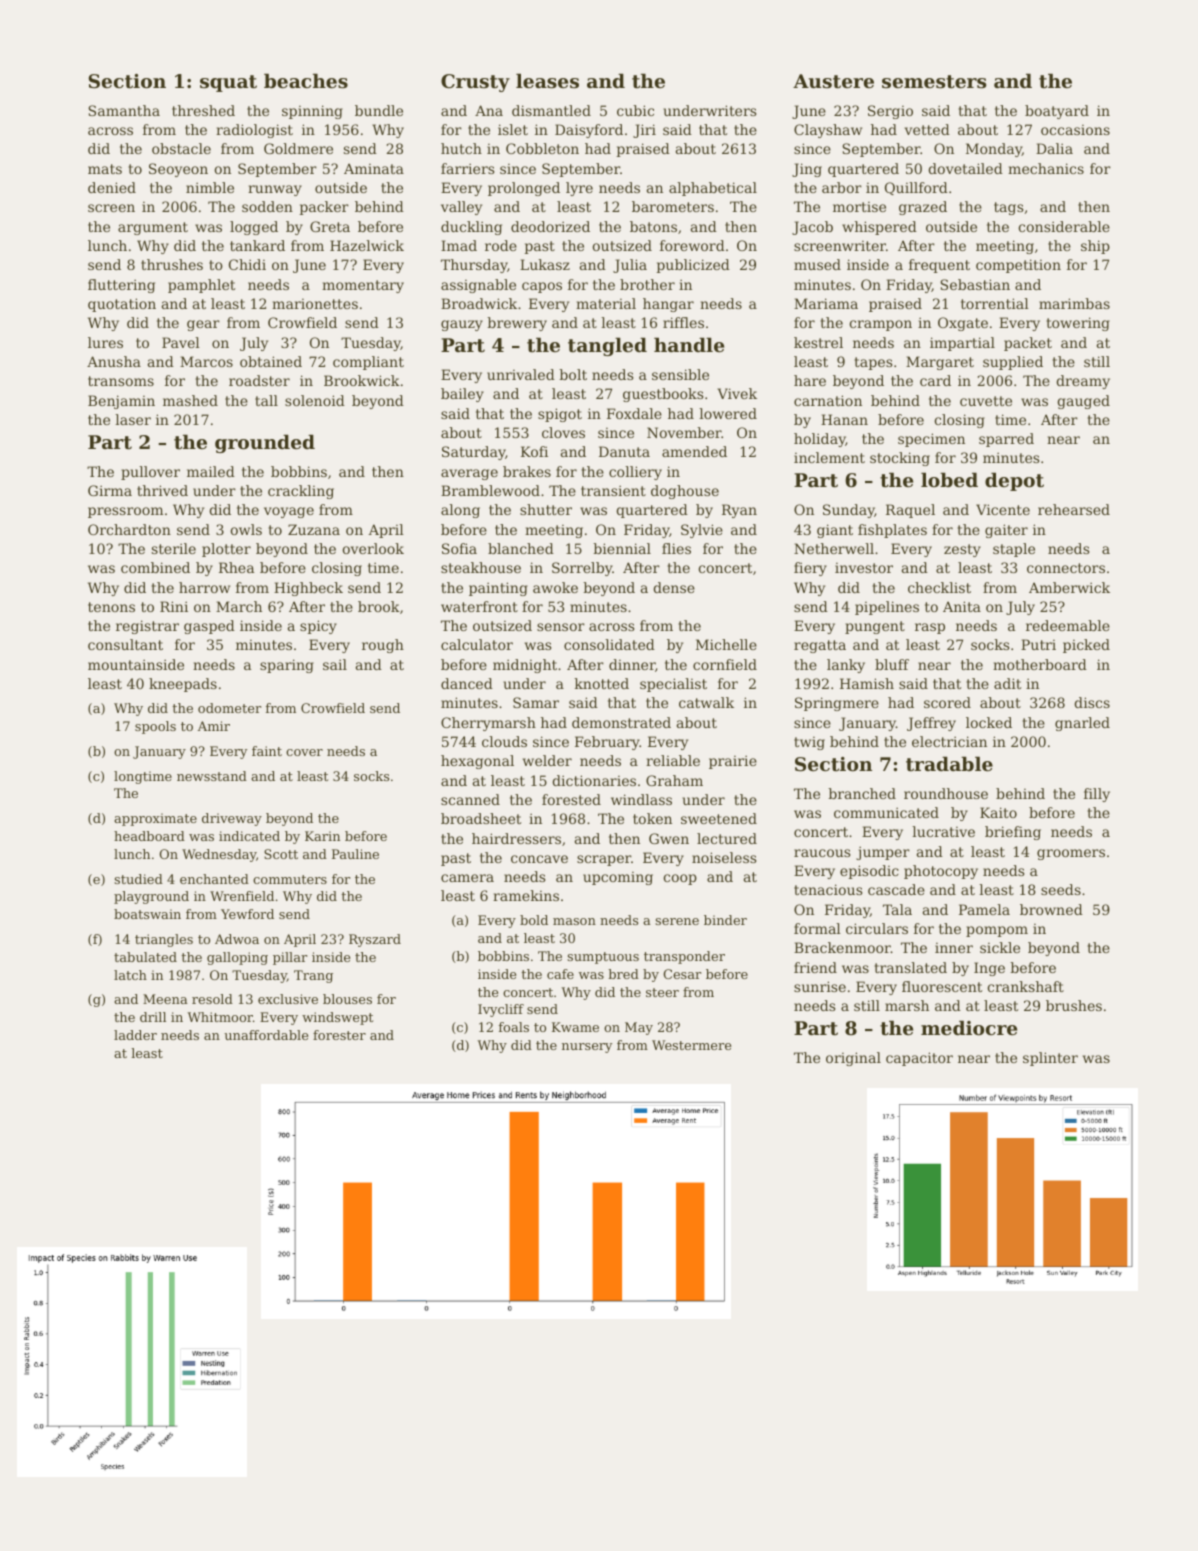 The width and height of the screenshot is (1198, 1551). What do you see at coordinates (733, 762) in the screenshot?
I see `prairie` at bounding box center [733, 762].
